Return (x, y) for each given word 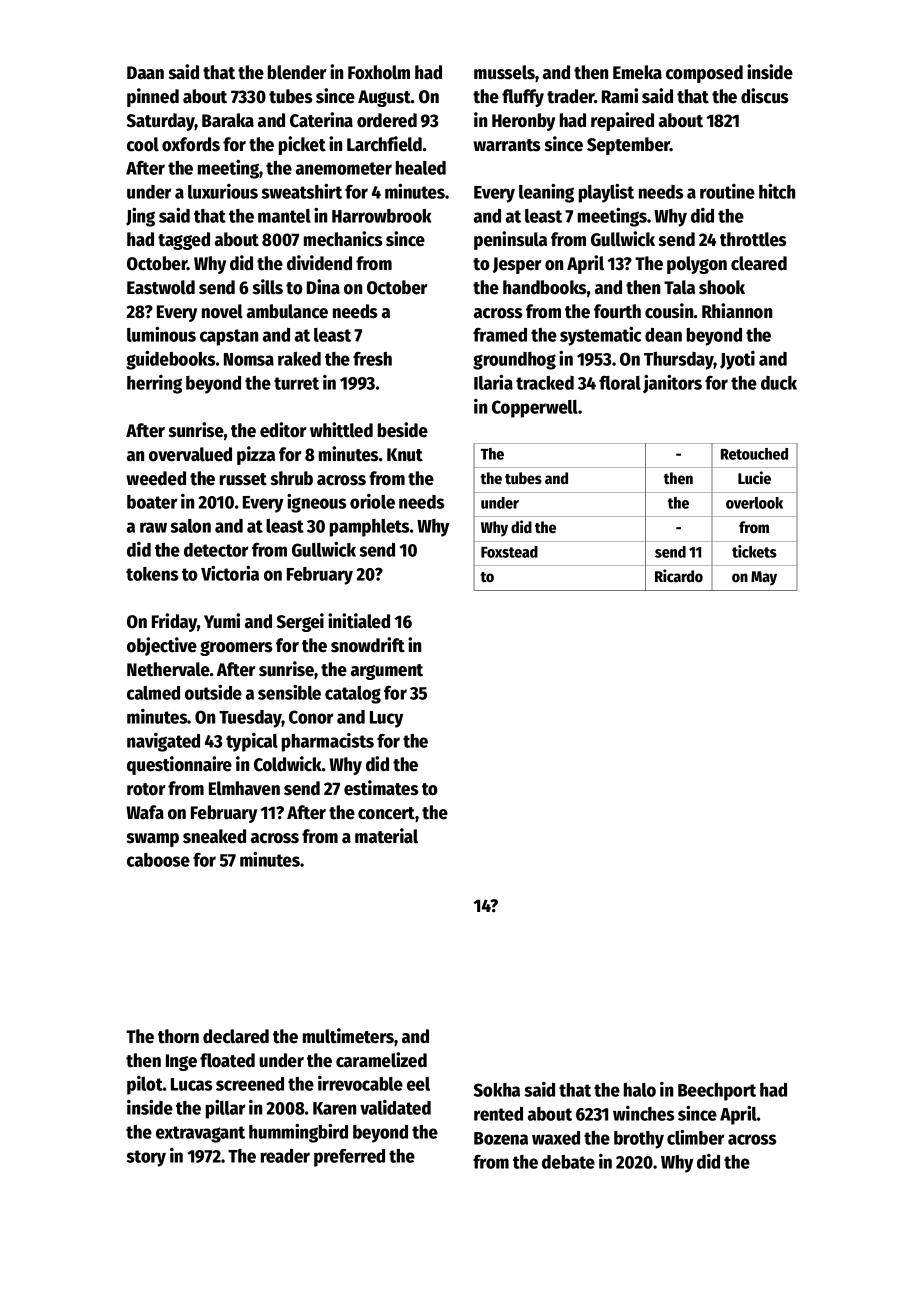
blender (297, 72)
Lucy (386, 719)
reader (285, 1156)
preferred (349, 1158)
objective (162, 646)
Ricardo (679, 576)
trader (571, 96)
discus (764, 96)
